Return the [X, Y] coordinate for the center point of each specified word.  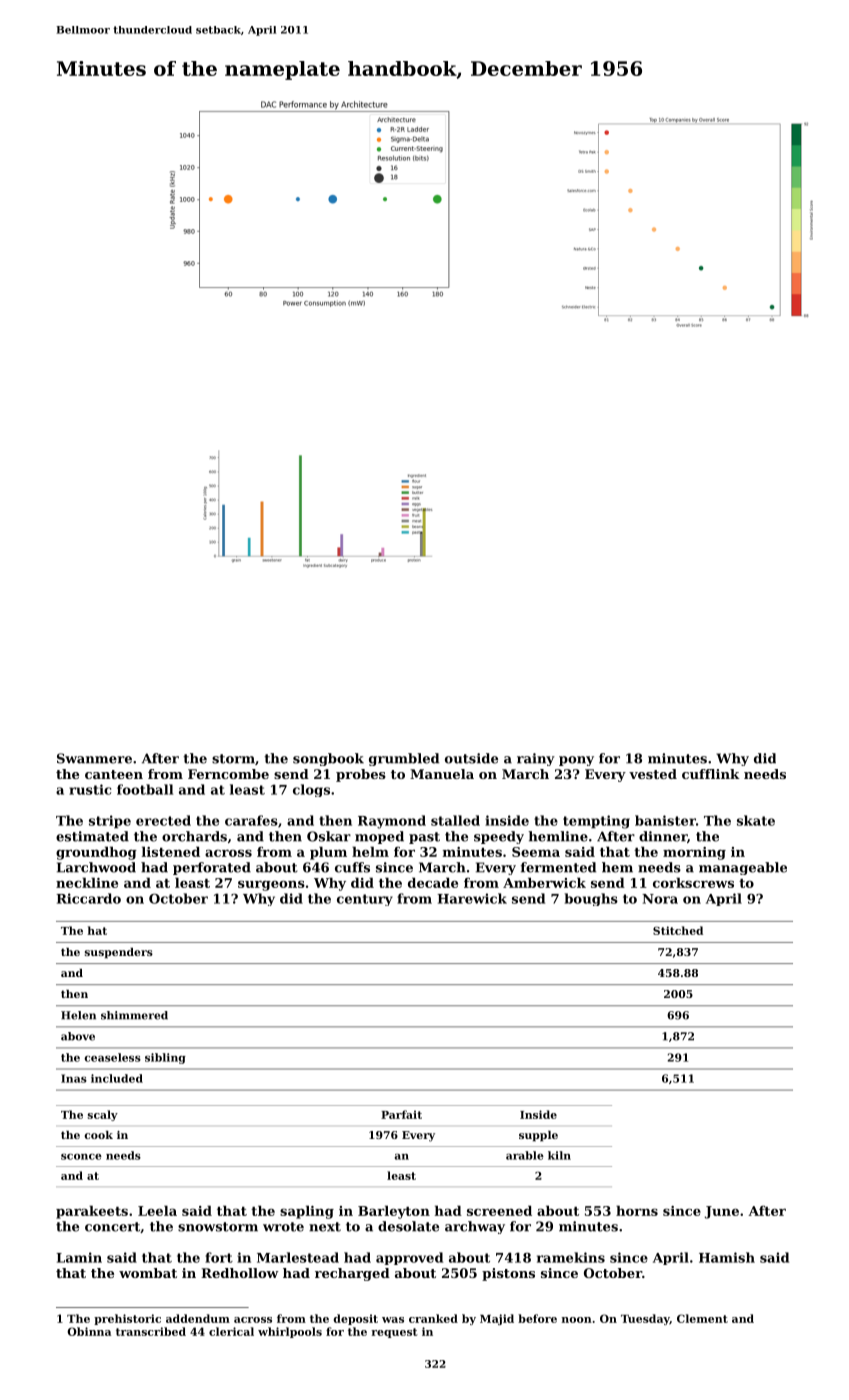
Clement [702, 1318]
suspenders [119, 953]
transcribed [151, 1331]
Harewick [472, 898]
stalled [455, 820]
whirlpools [290, 1332]
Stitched [678, 930]
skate [756, 820]
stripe [110, 822]
